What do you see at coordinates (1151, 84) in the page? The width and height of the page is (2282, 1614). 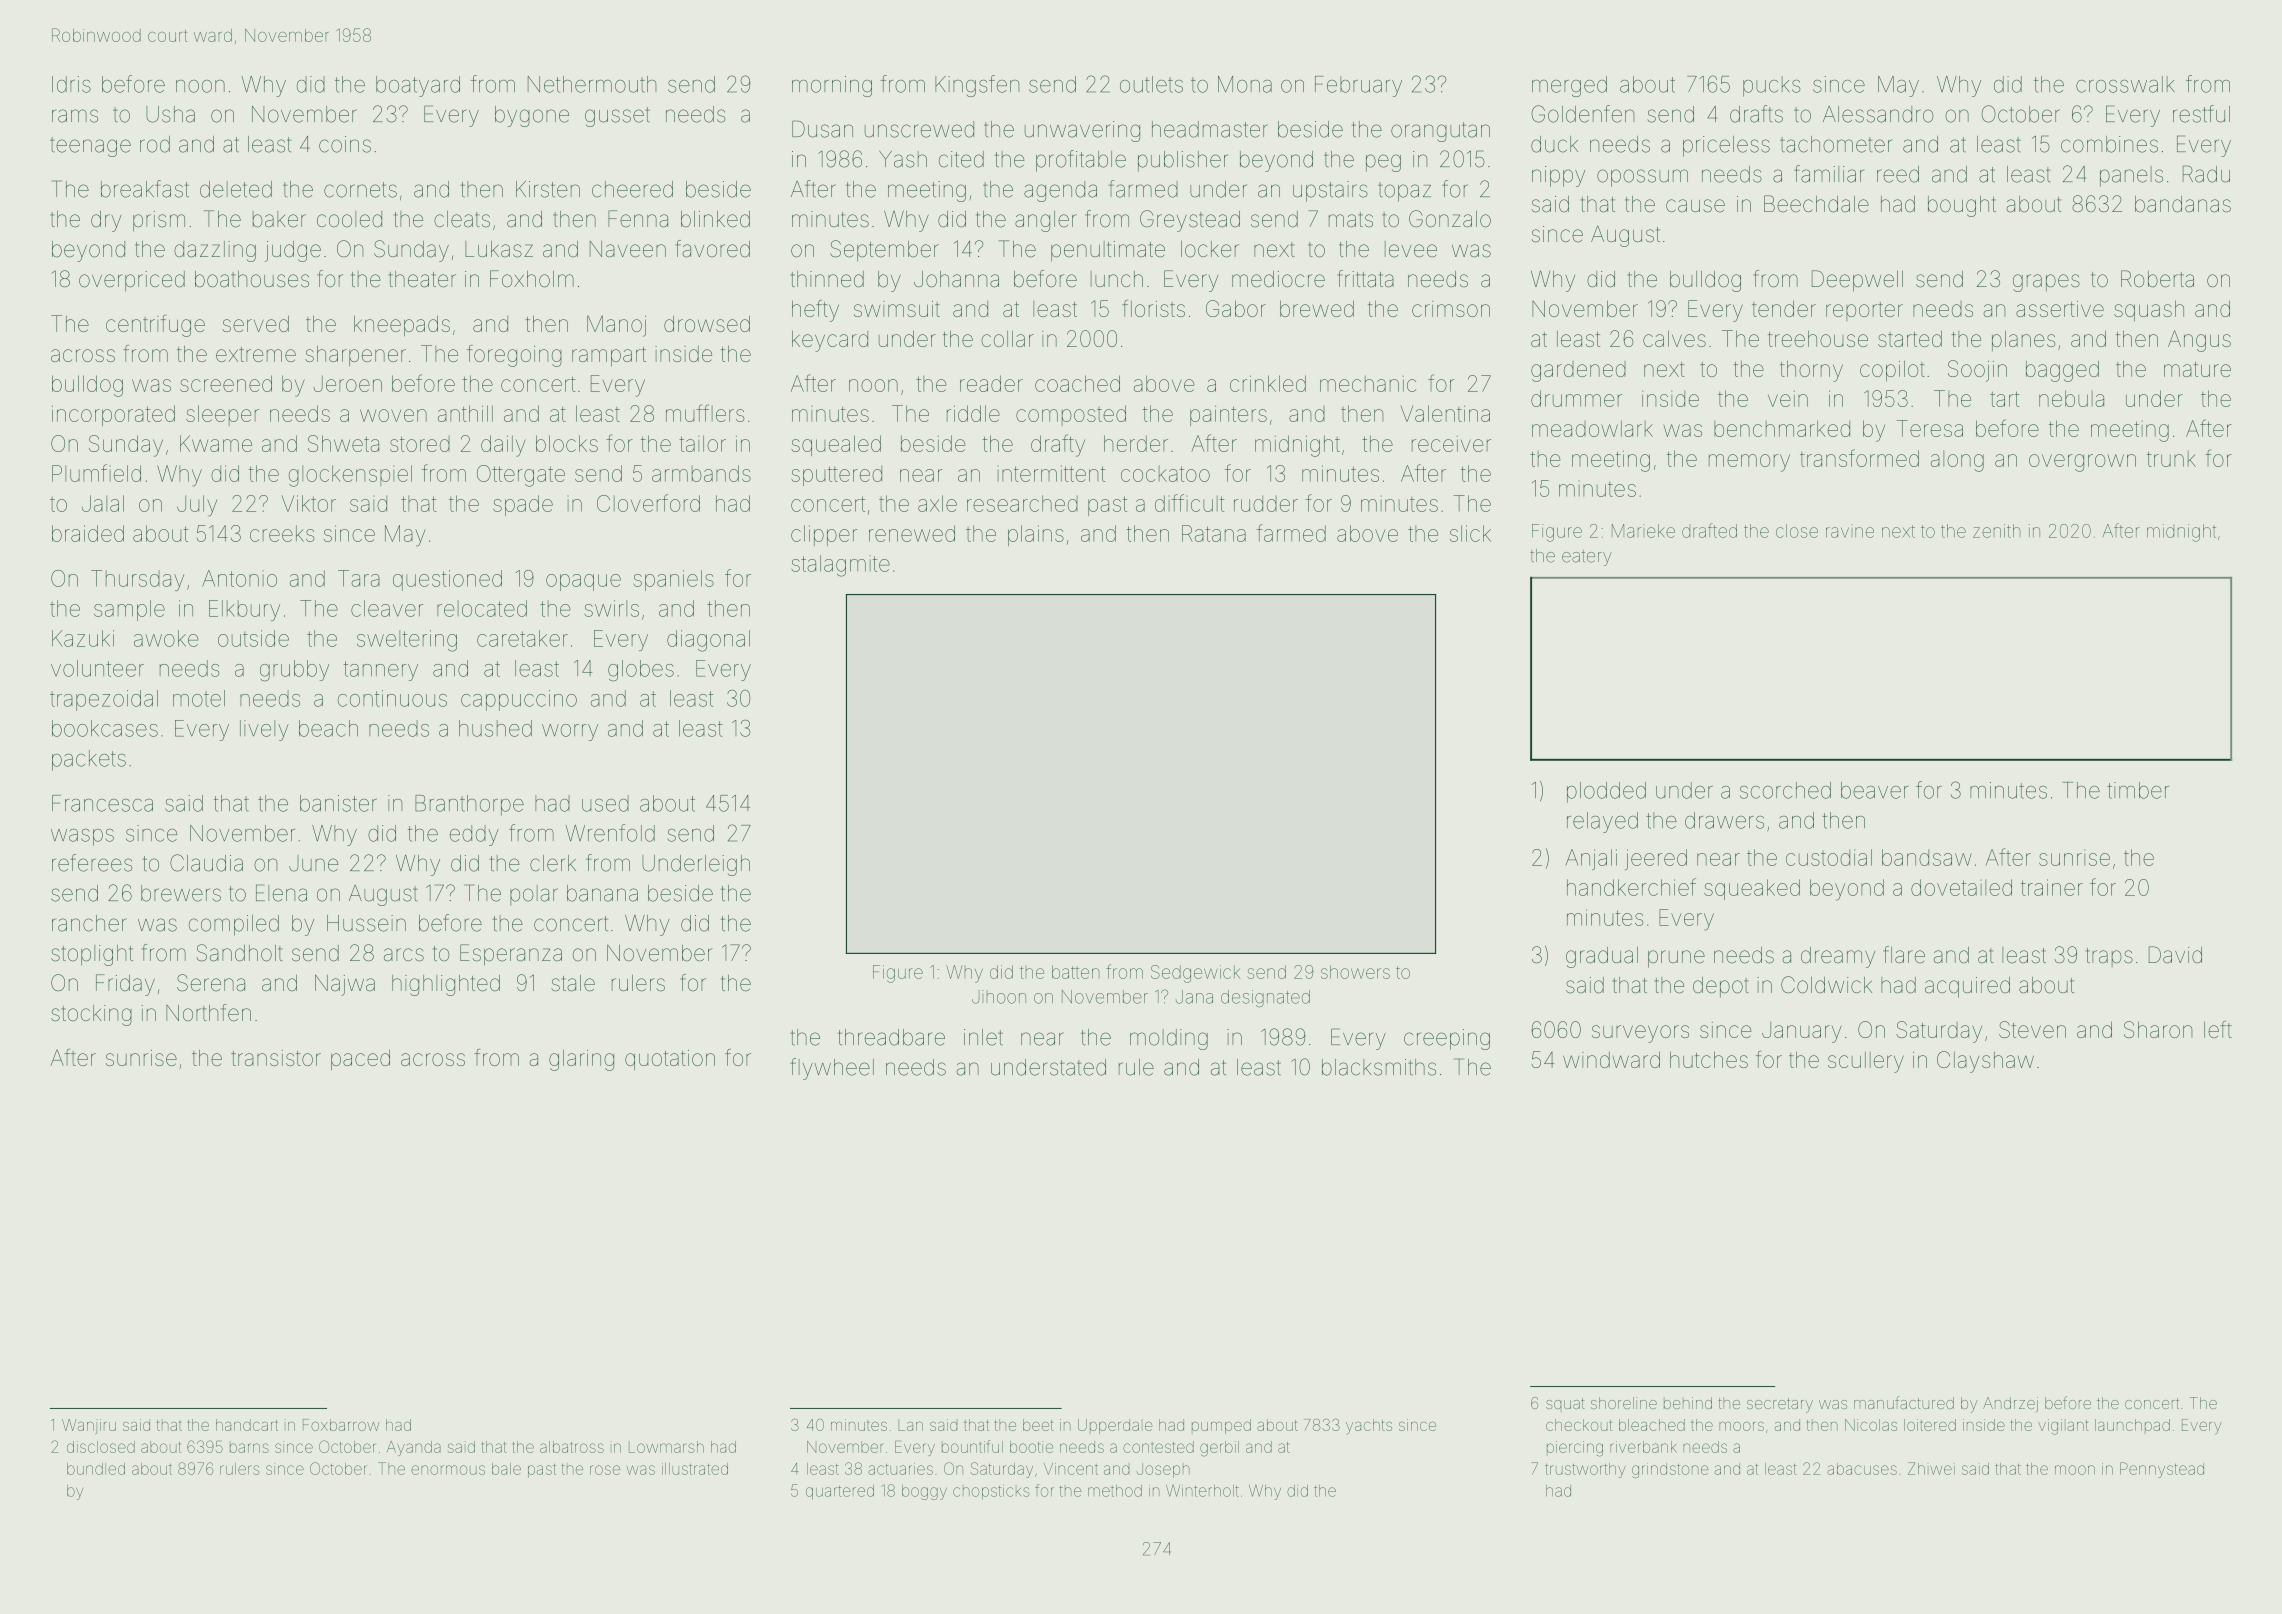 I see `outlets` at bounding box center [1151, 84].
